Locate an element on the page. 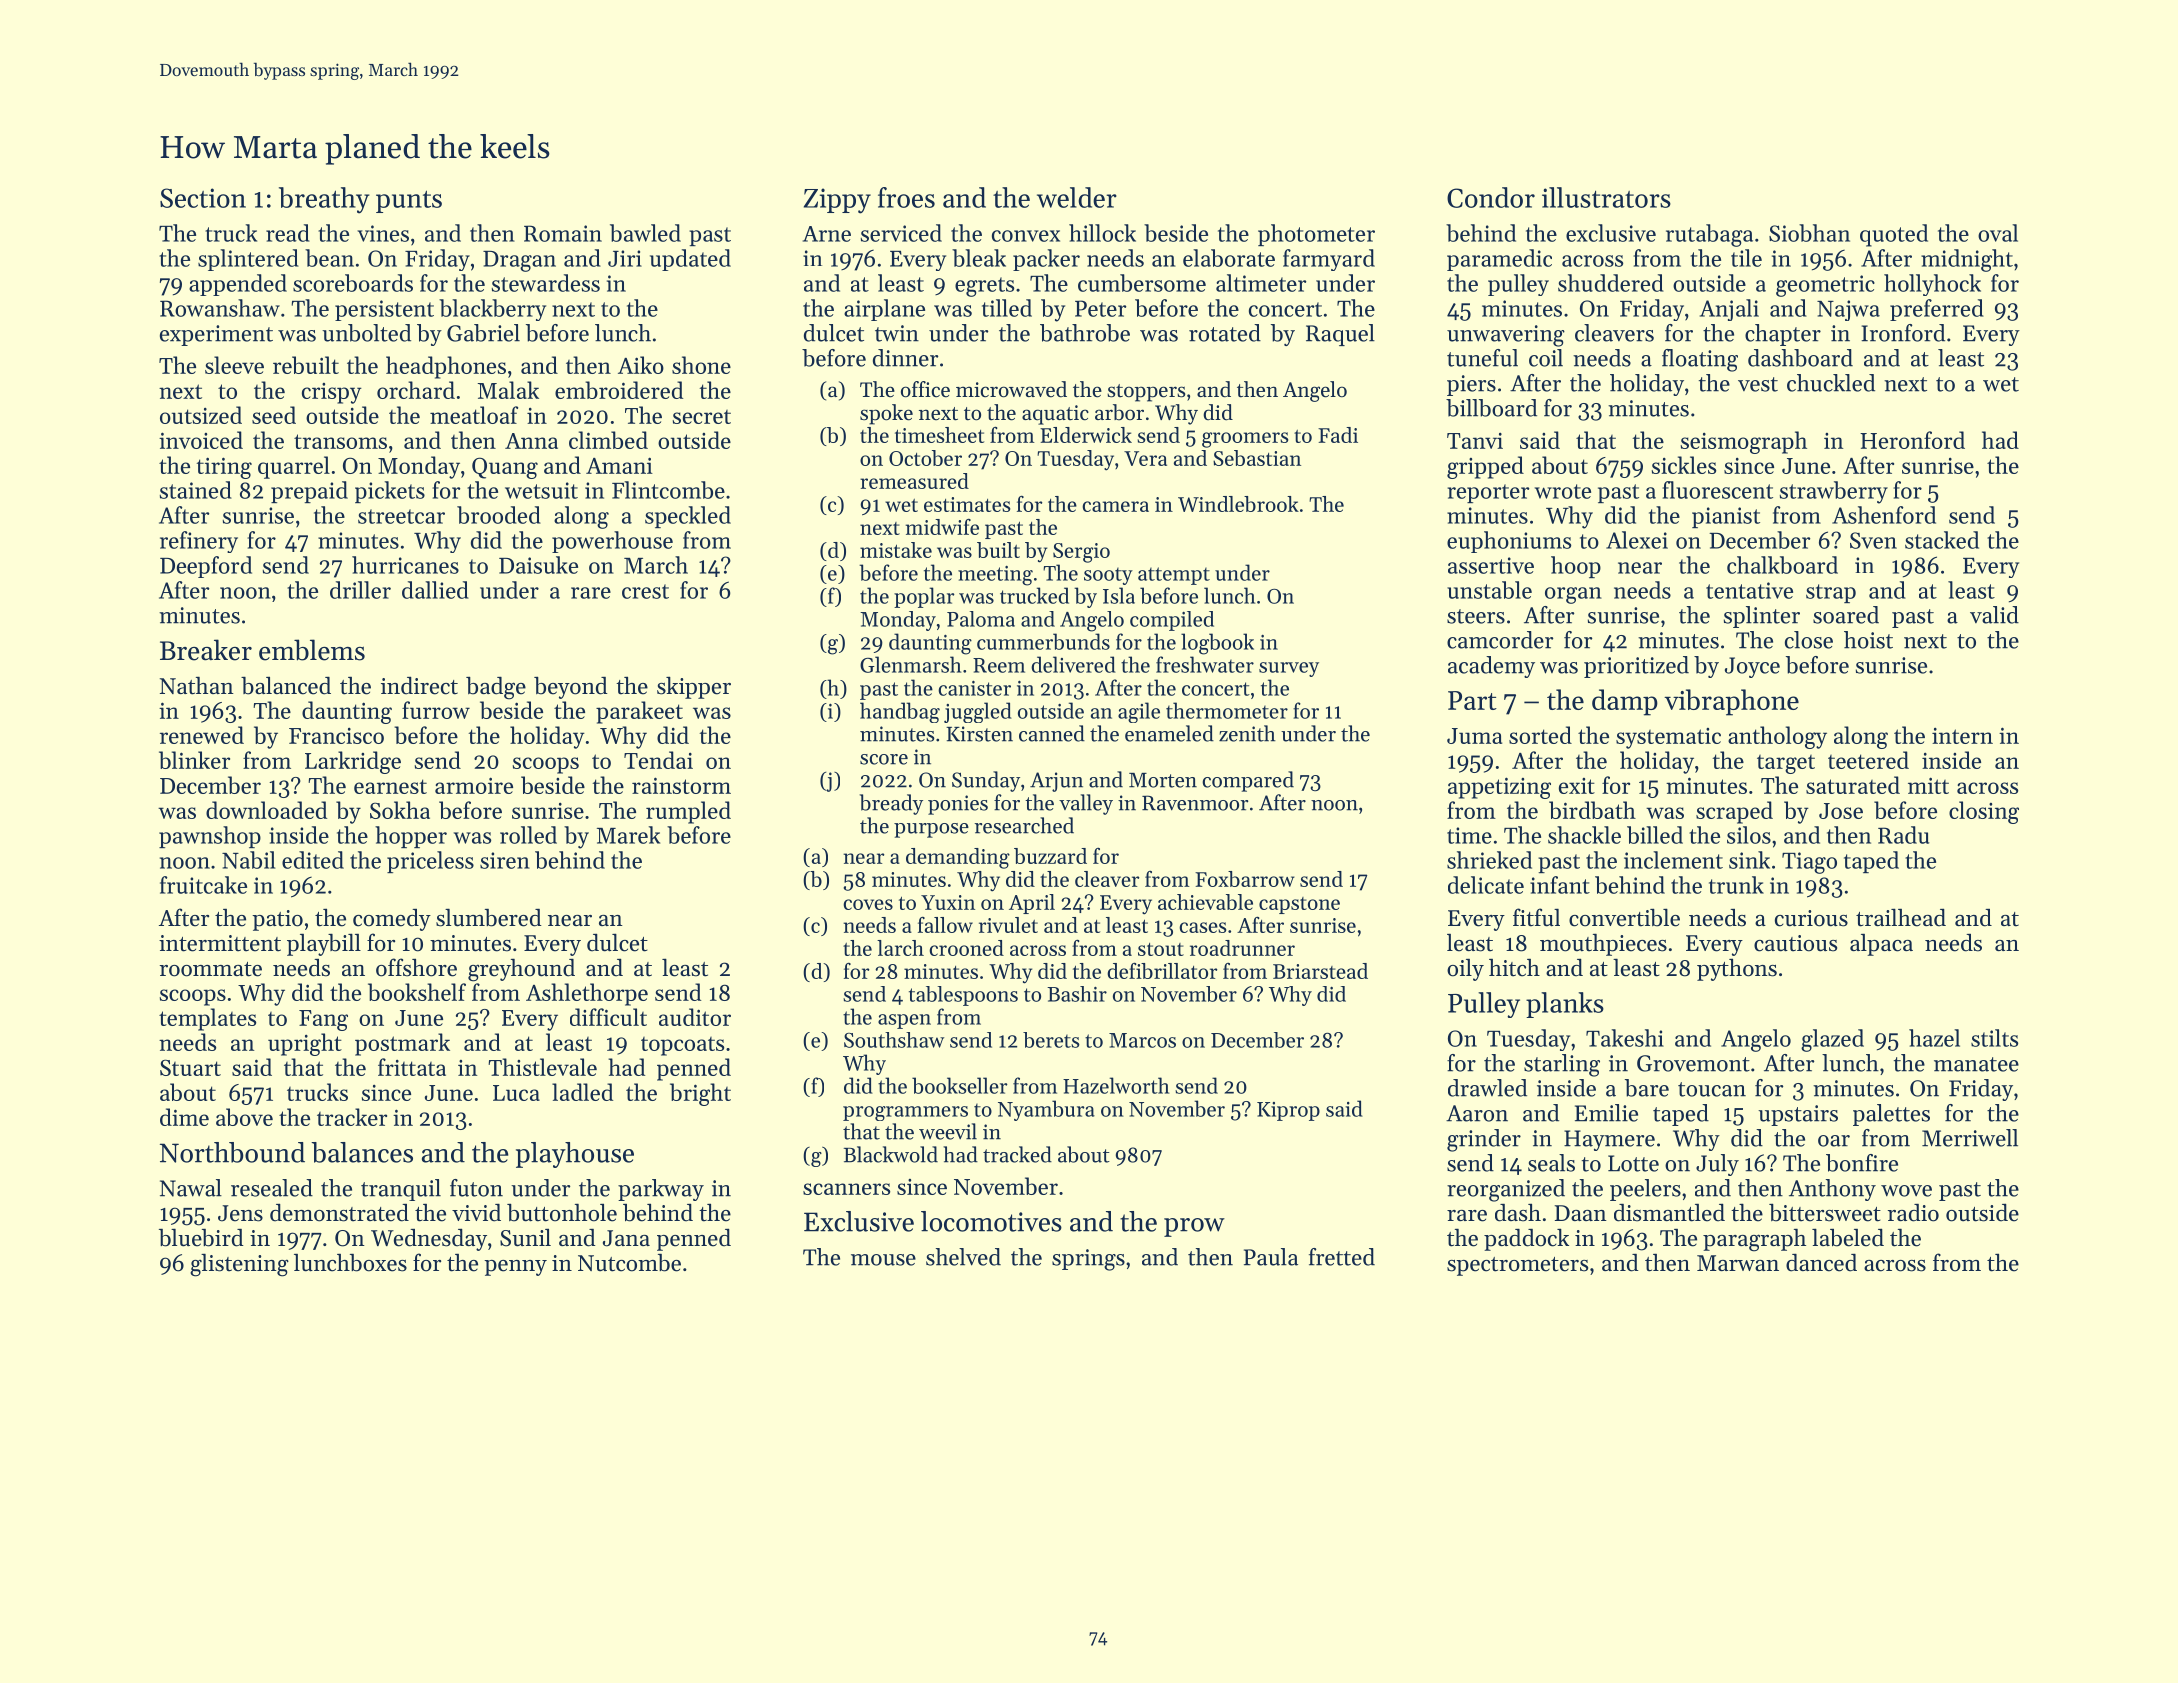  Arjun is located at coordinates (1056, 782).
